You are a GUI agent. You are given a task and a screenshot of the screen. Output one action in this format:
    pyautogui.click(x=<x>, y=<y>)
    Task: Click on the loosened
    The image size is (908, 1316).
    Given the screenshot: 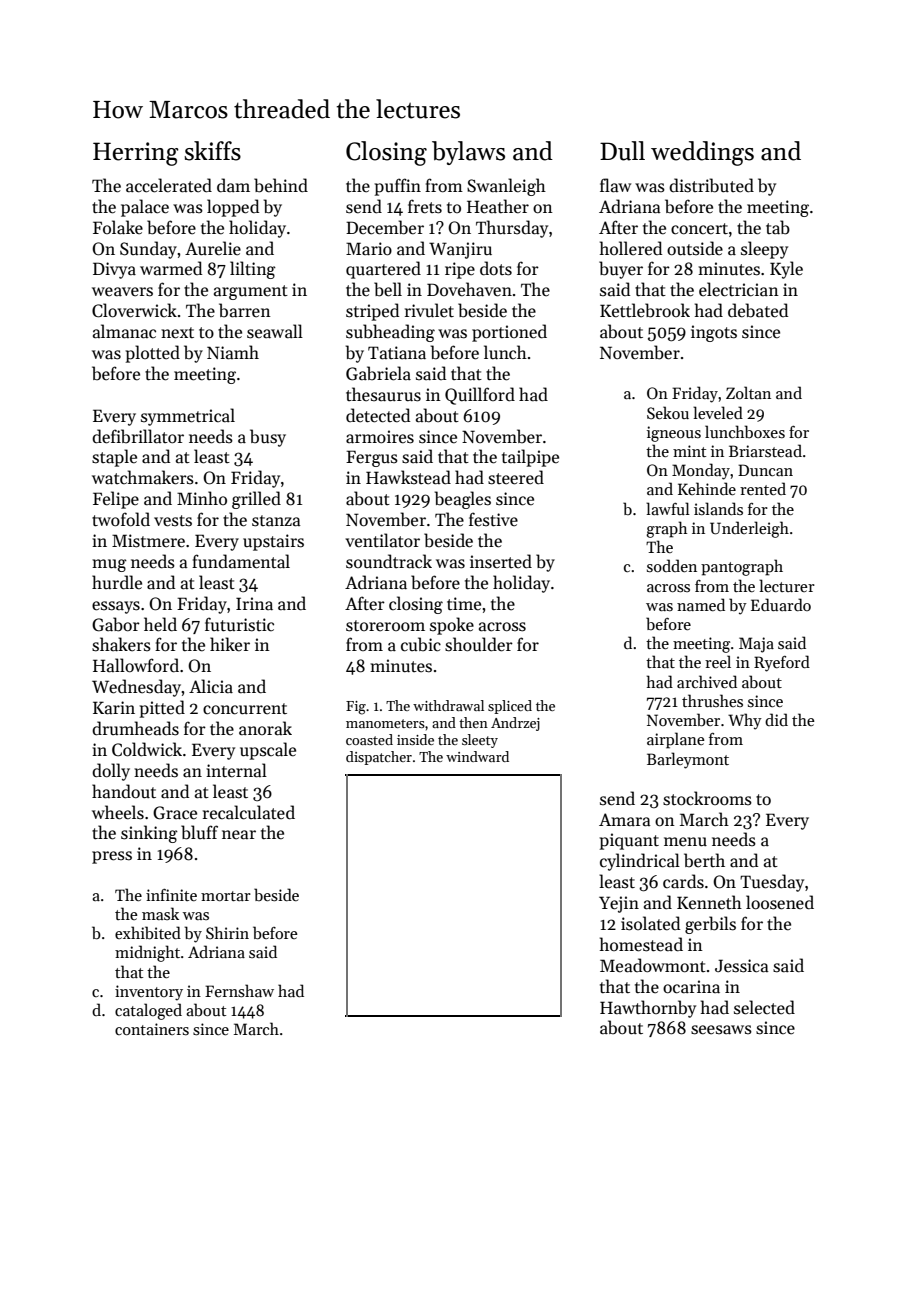 What is the action you would take?
    pyautogui.click(x=780, y=902)
